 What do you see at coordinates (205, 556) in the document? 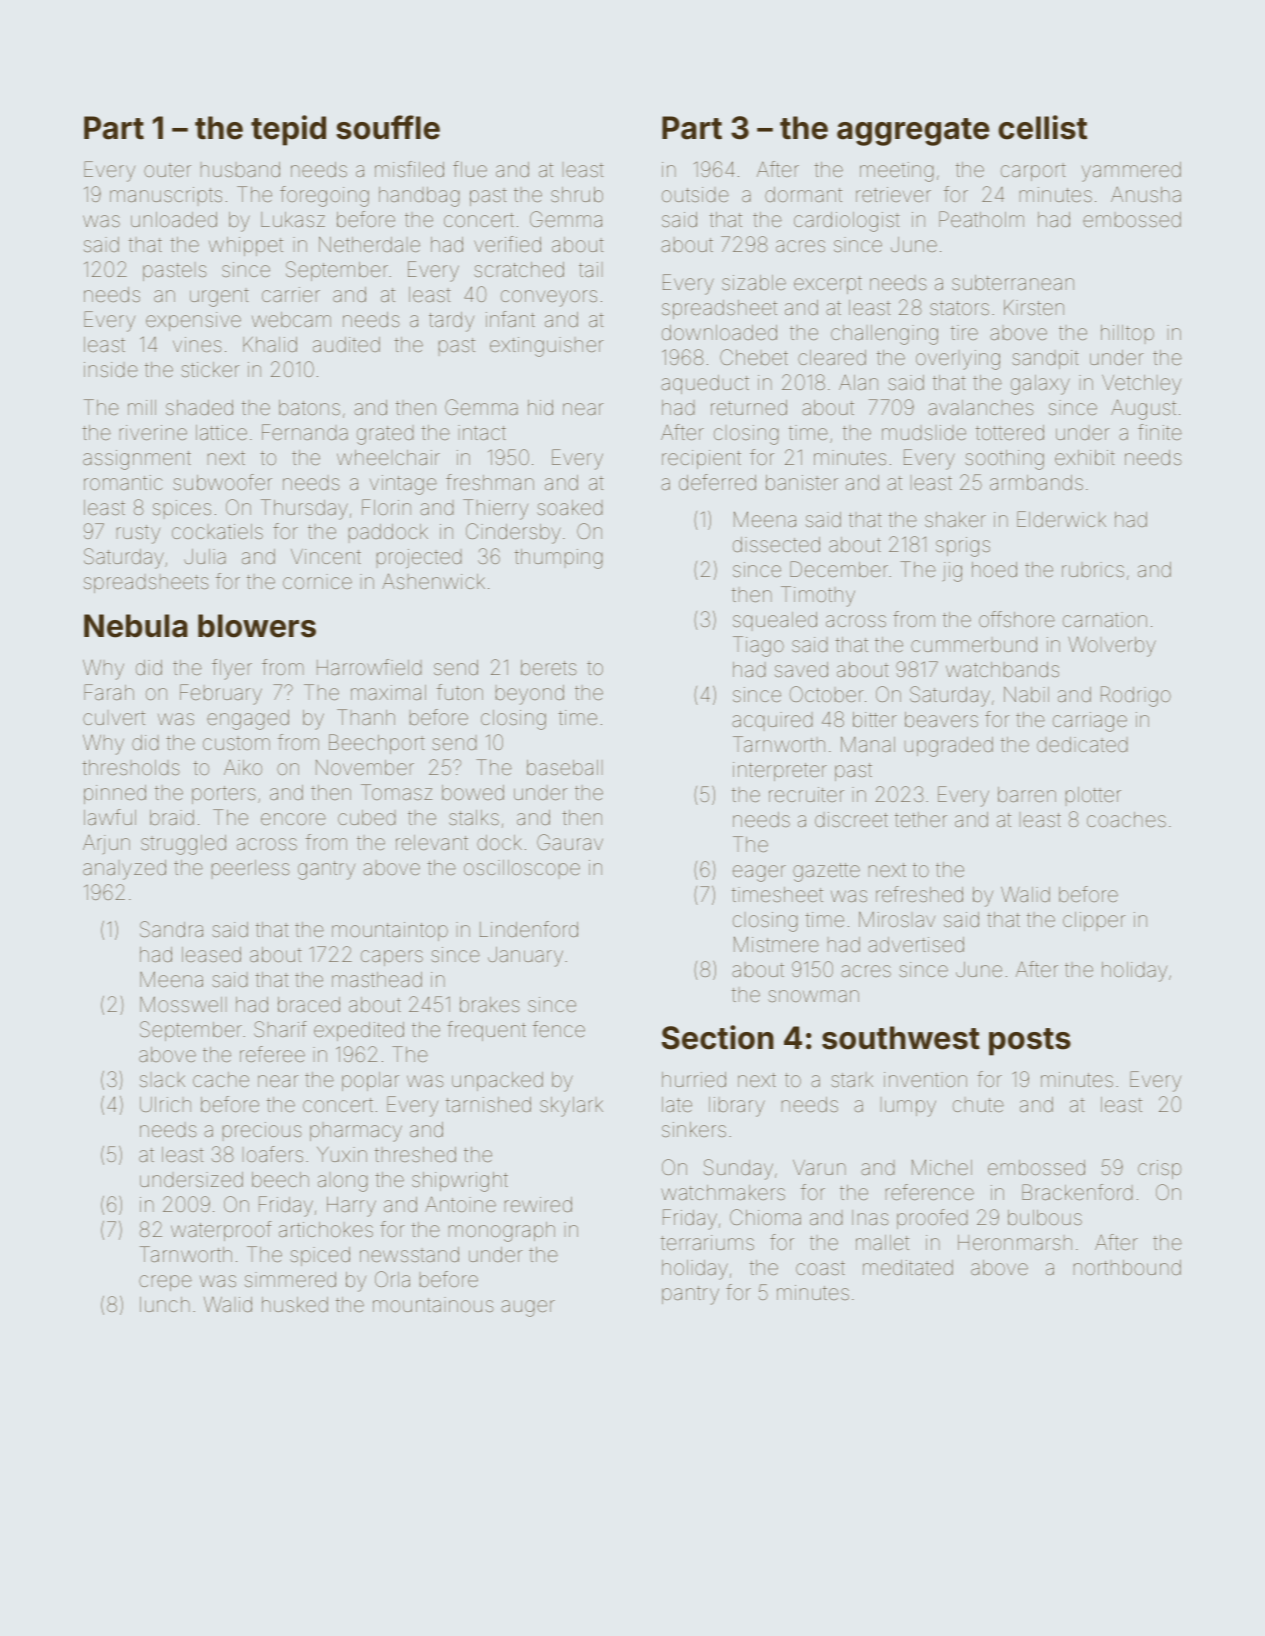
I see `Julia` at bounding box center [205, 556].
